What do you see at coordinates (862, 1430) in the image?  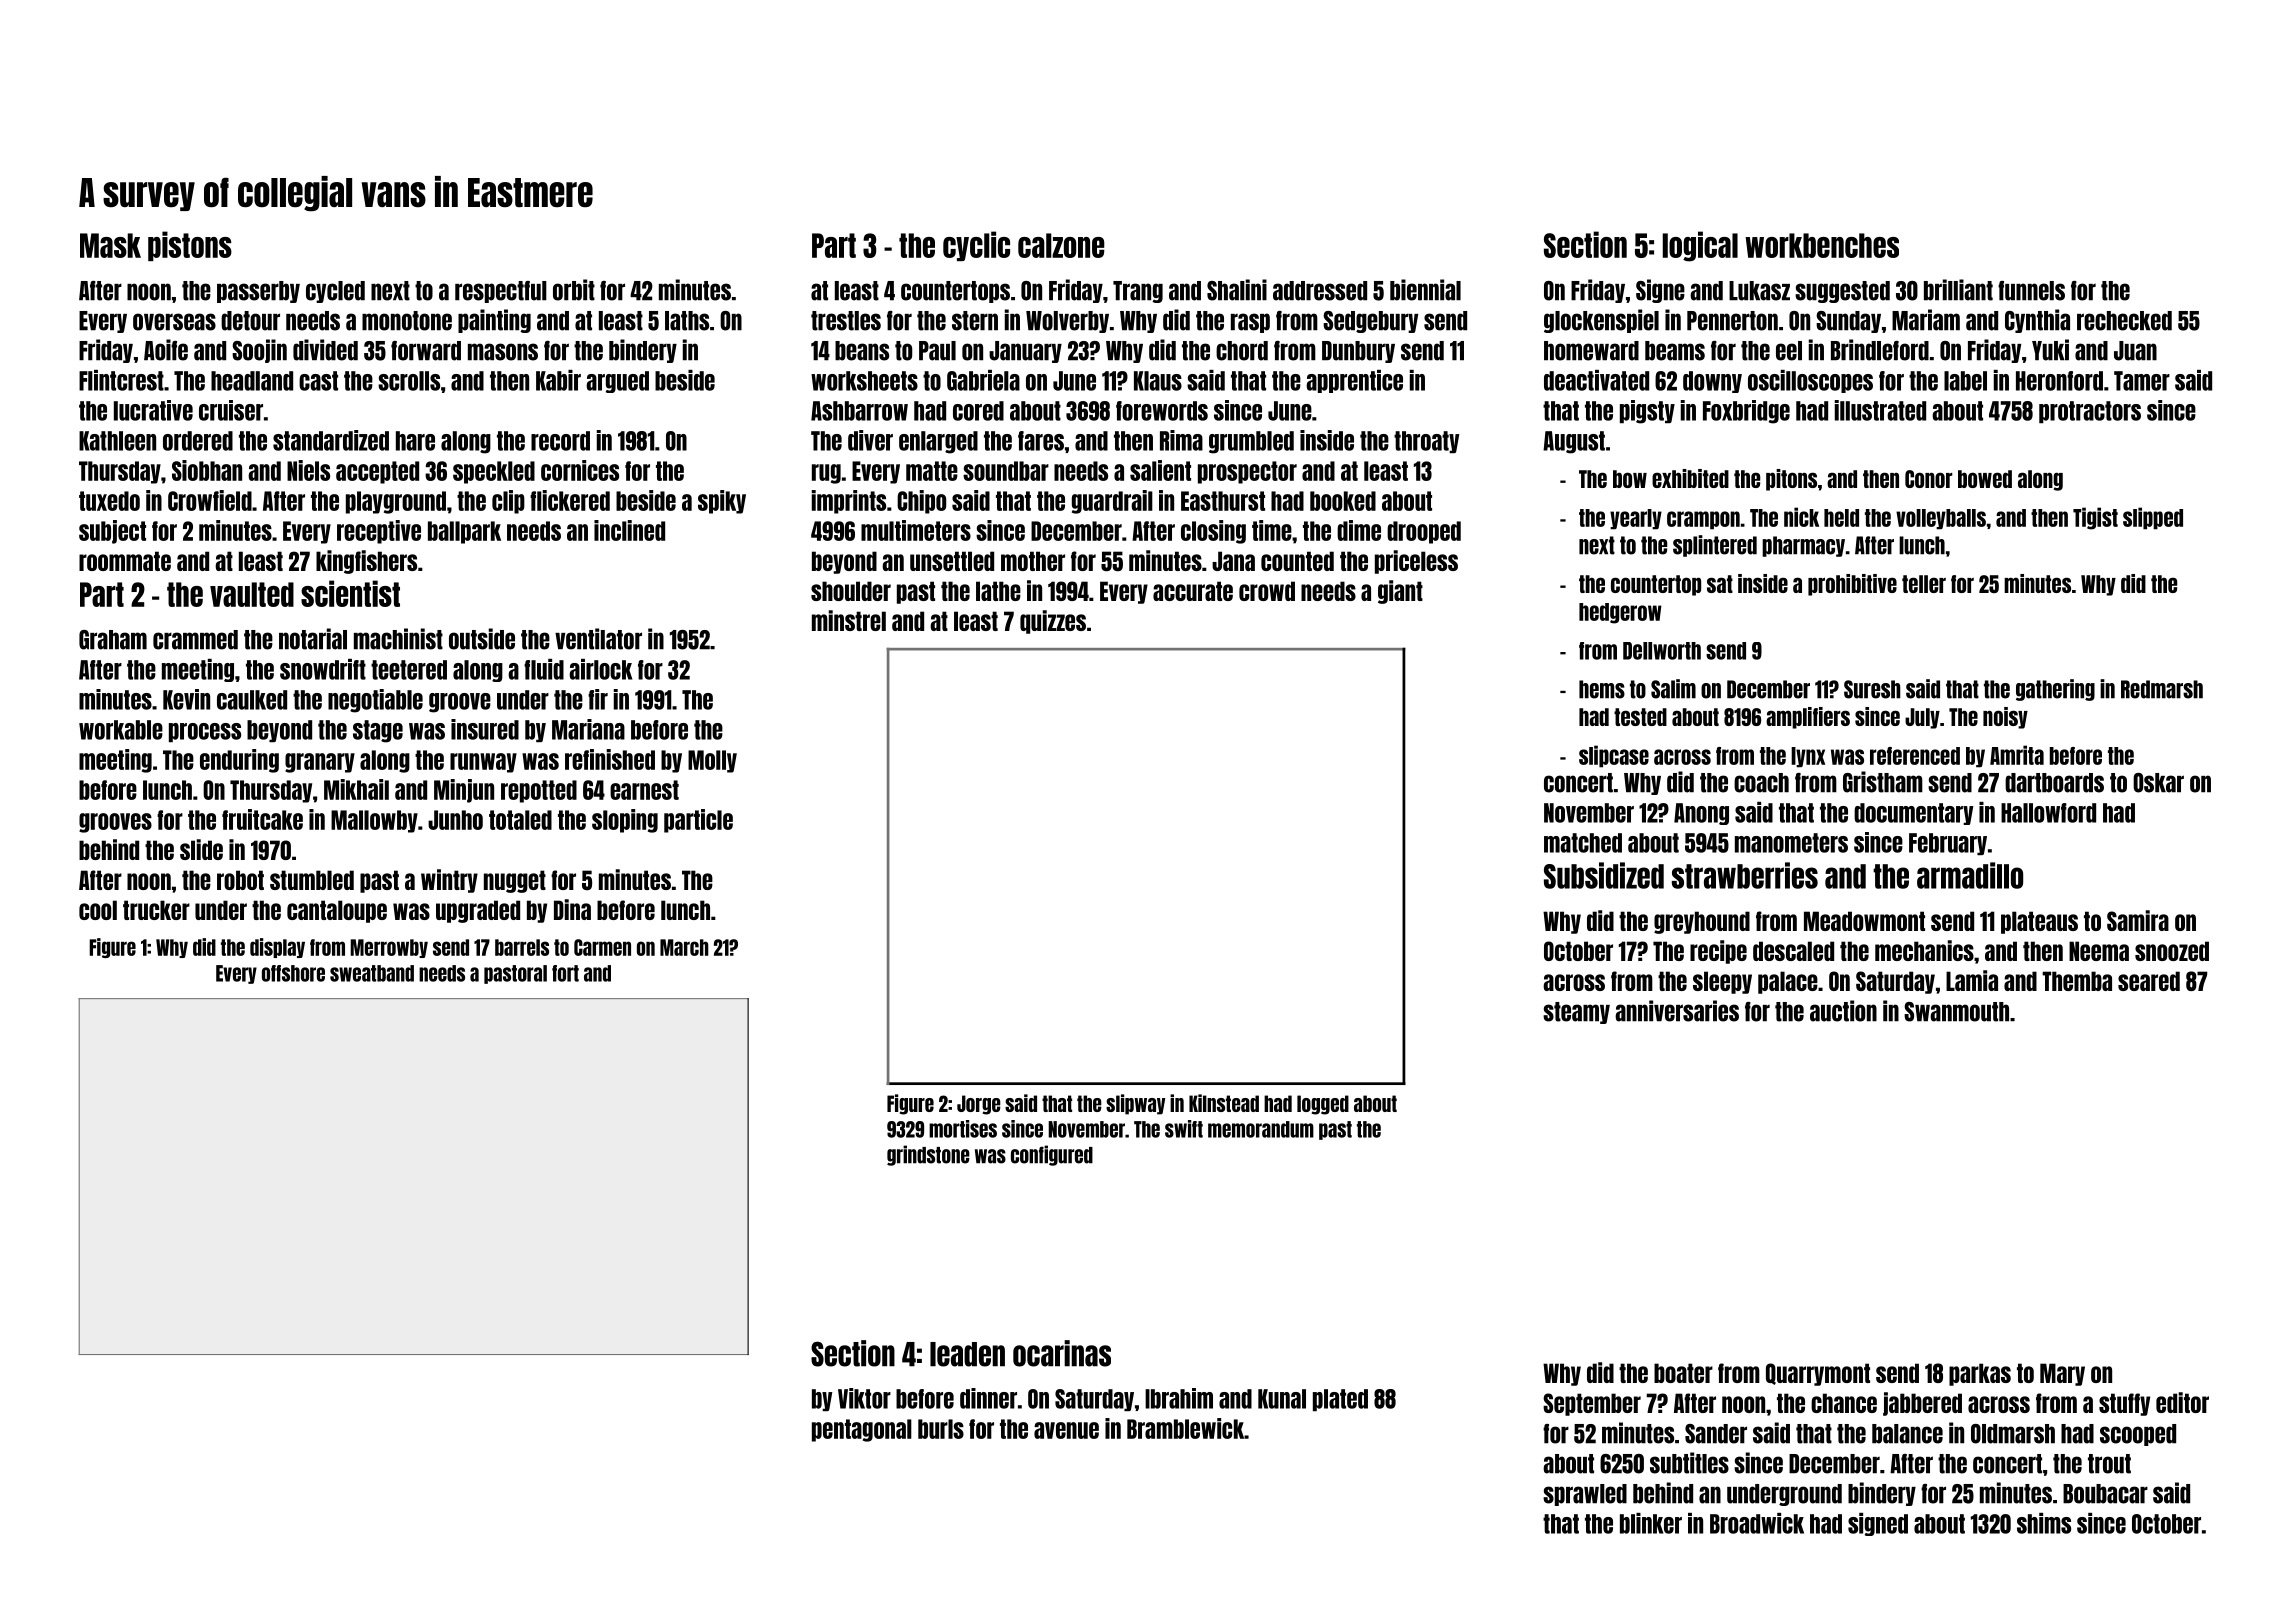 I see `pentagonal` at bounding box center [862, 1430].
